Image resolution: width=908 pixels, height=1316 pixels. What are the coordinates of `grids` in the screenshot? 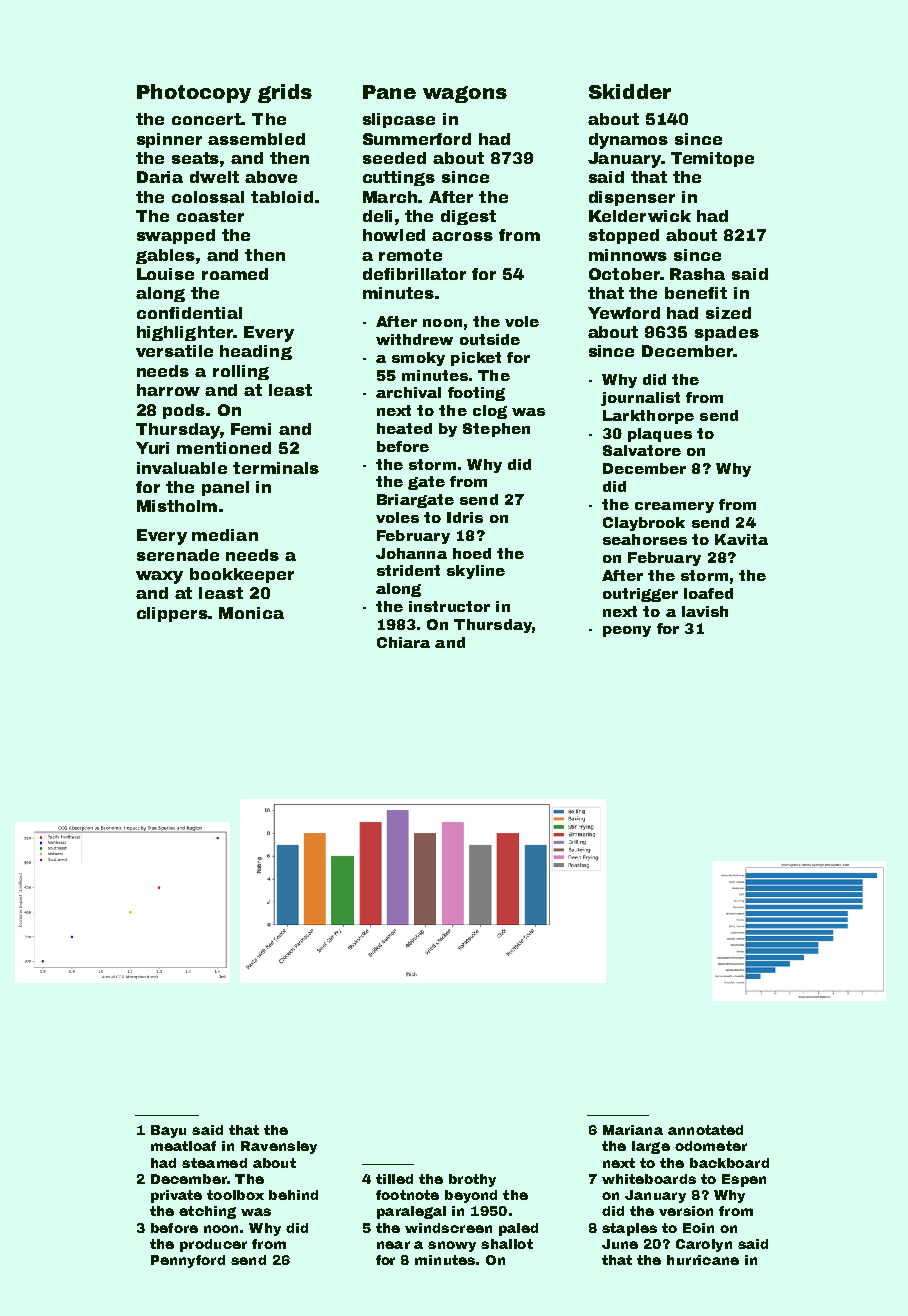 It's located at (285, 93).
